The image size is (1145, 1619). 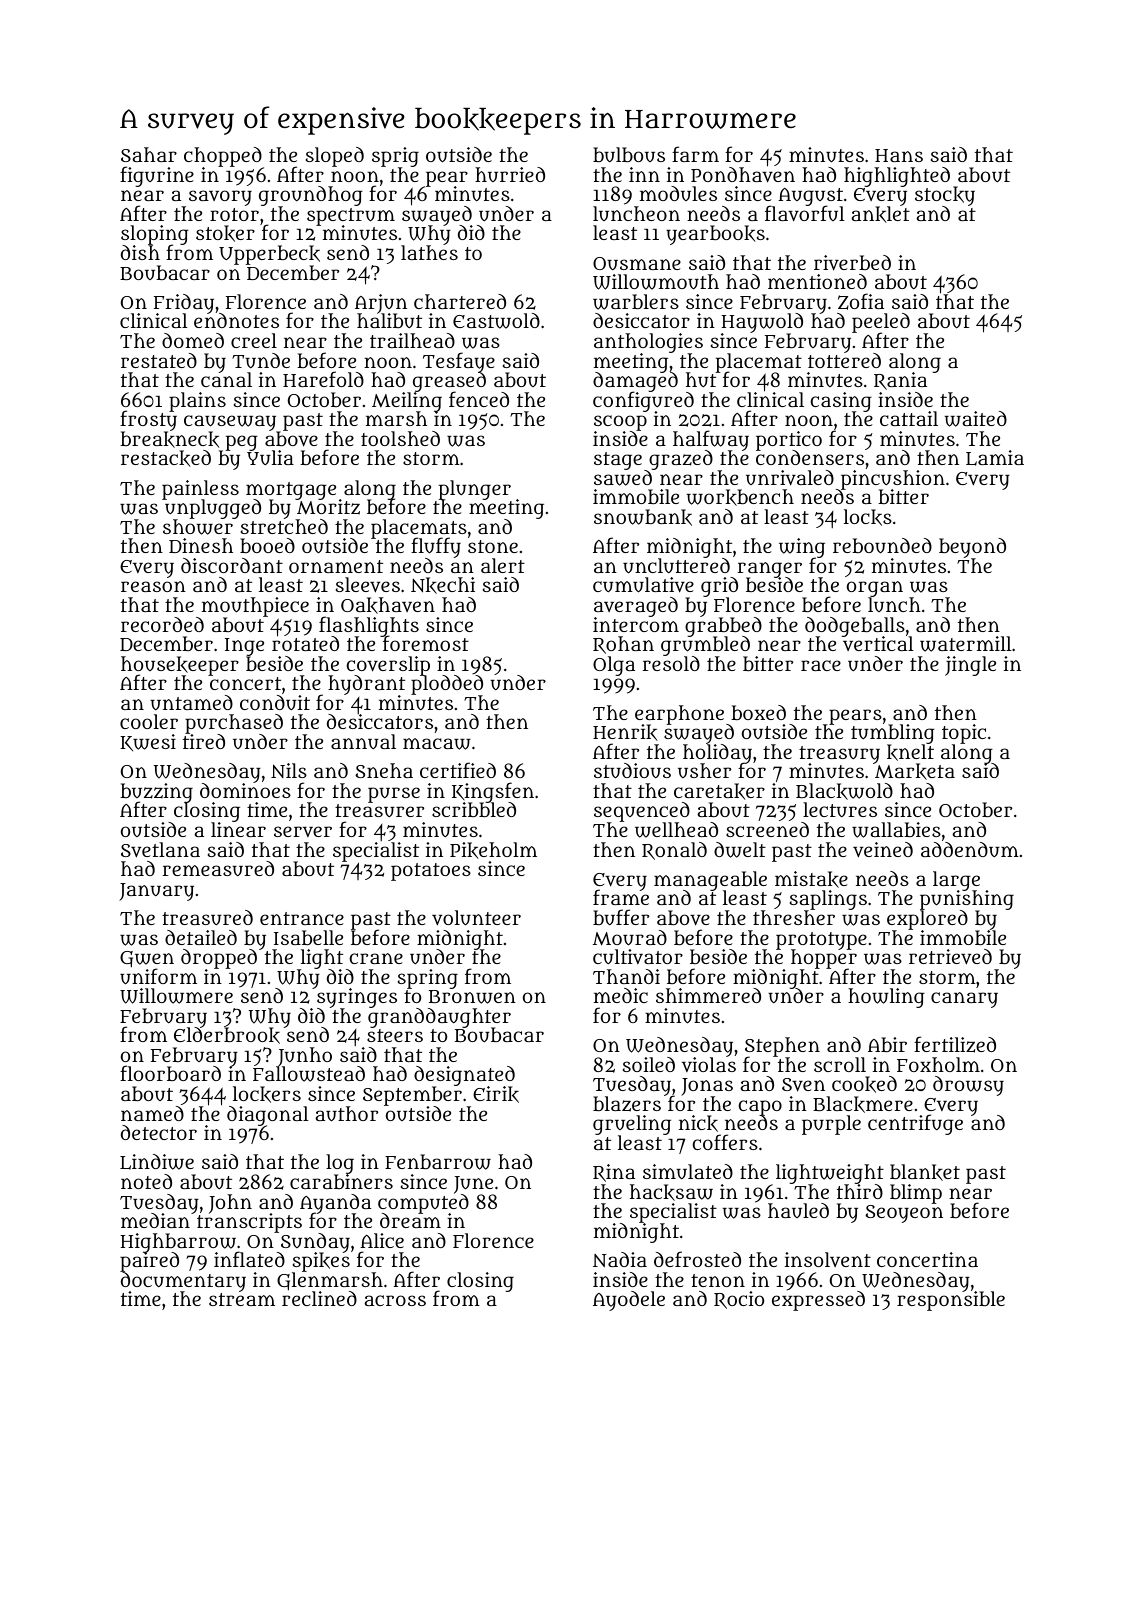 I want to click on Moritz, so click(x=328, y=507).
